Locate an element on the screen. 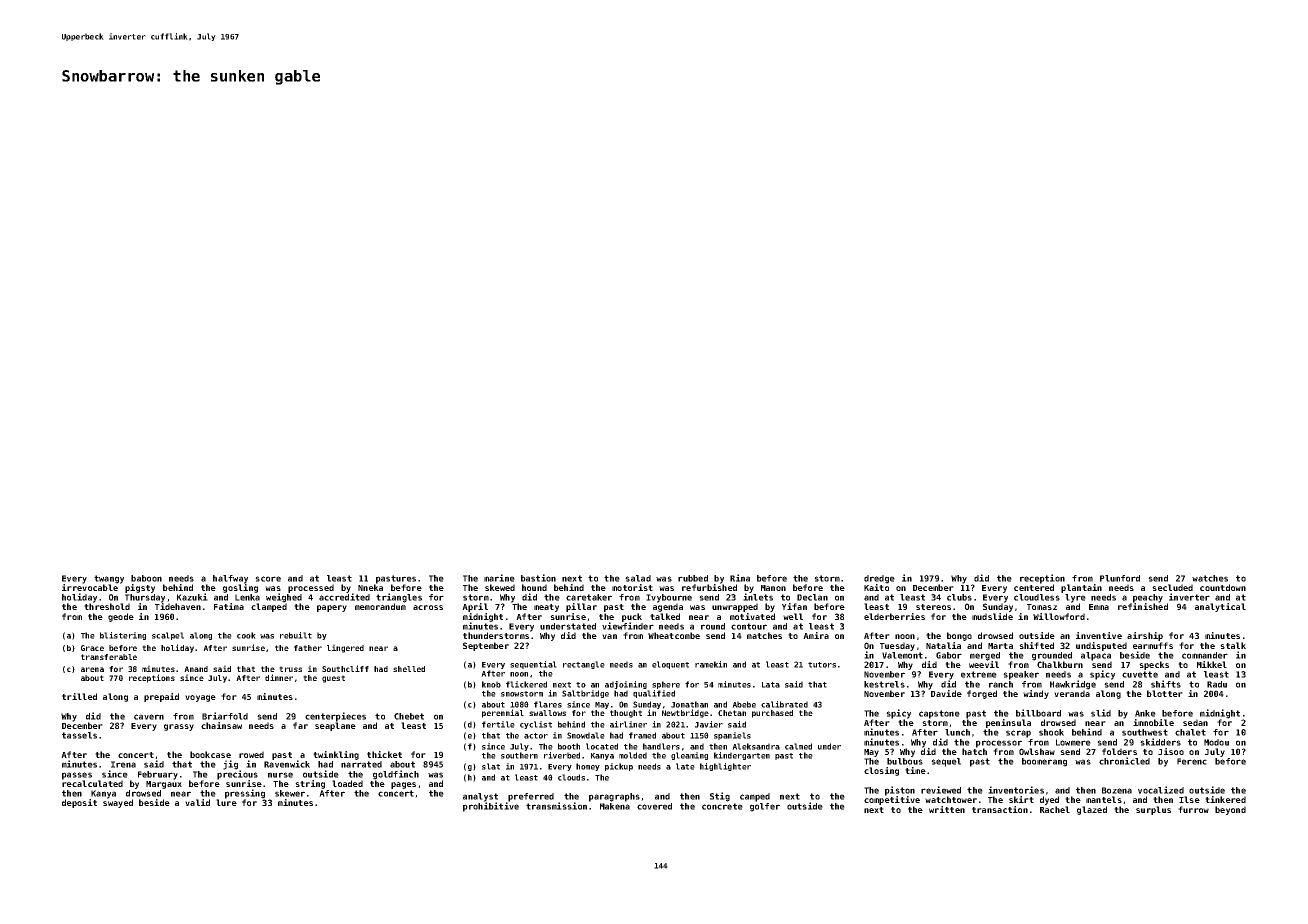  Irena is located at coordinates (123, 764).
